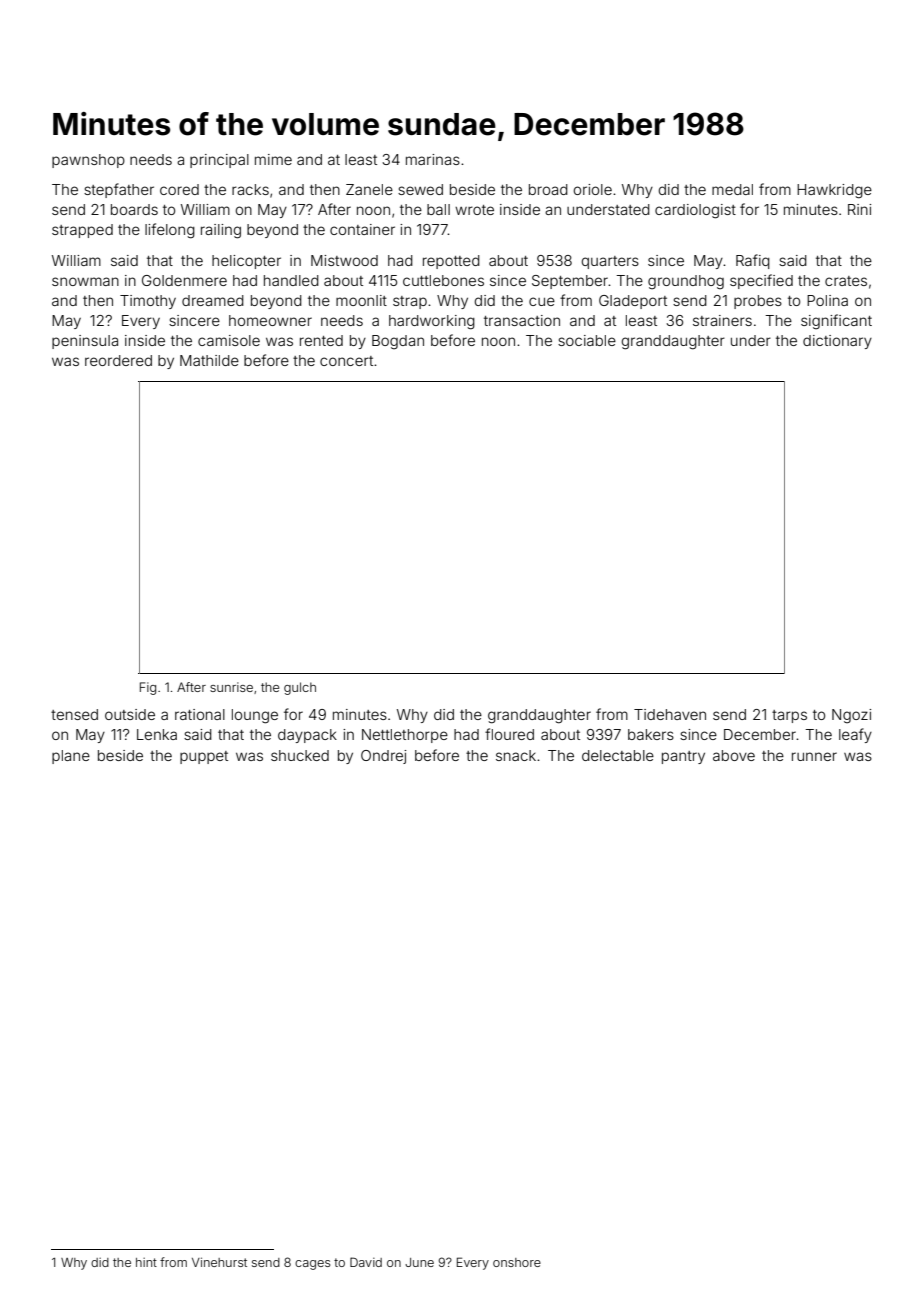 This image has height=1308, width=924. What do you see at coordinates (451, 262) in the image?
I see `repotted` at bounding box center [451, 262].
